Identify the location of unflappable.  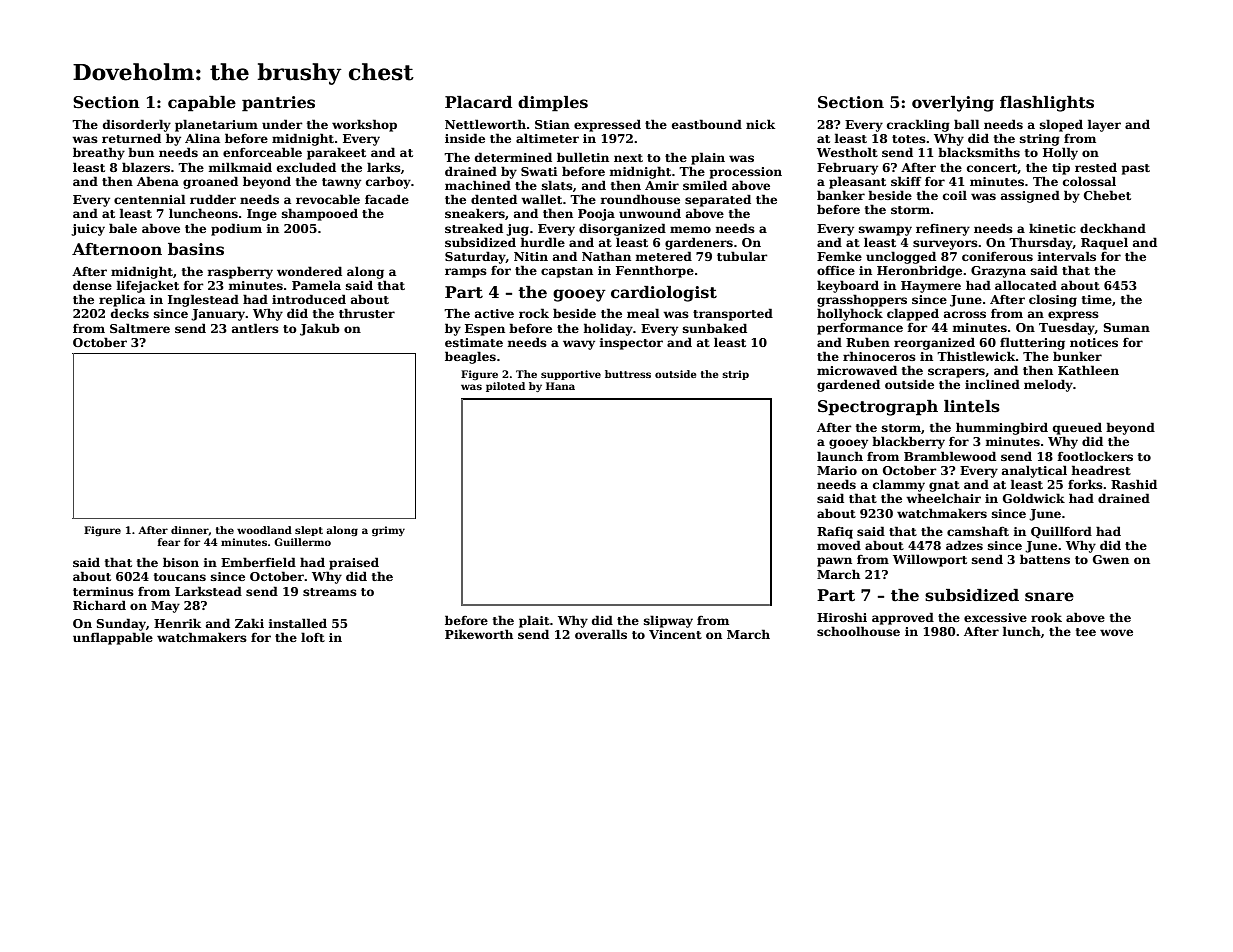
(113, 638).
